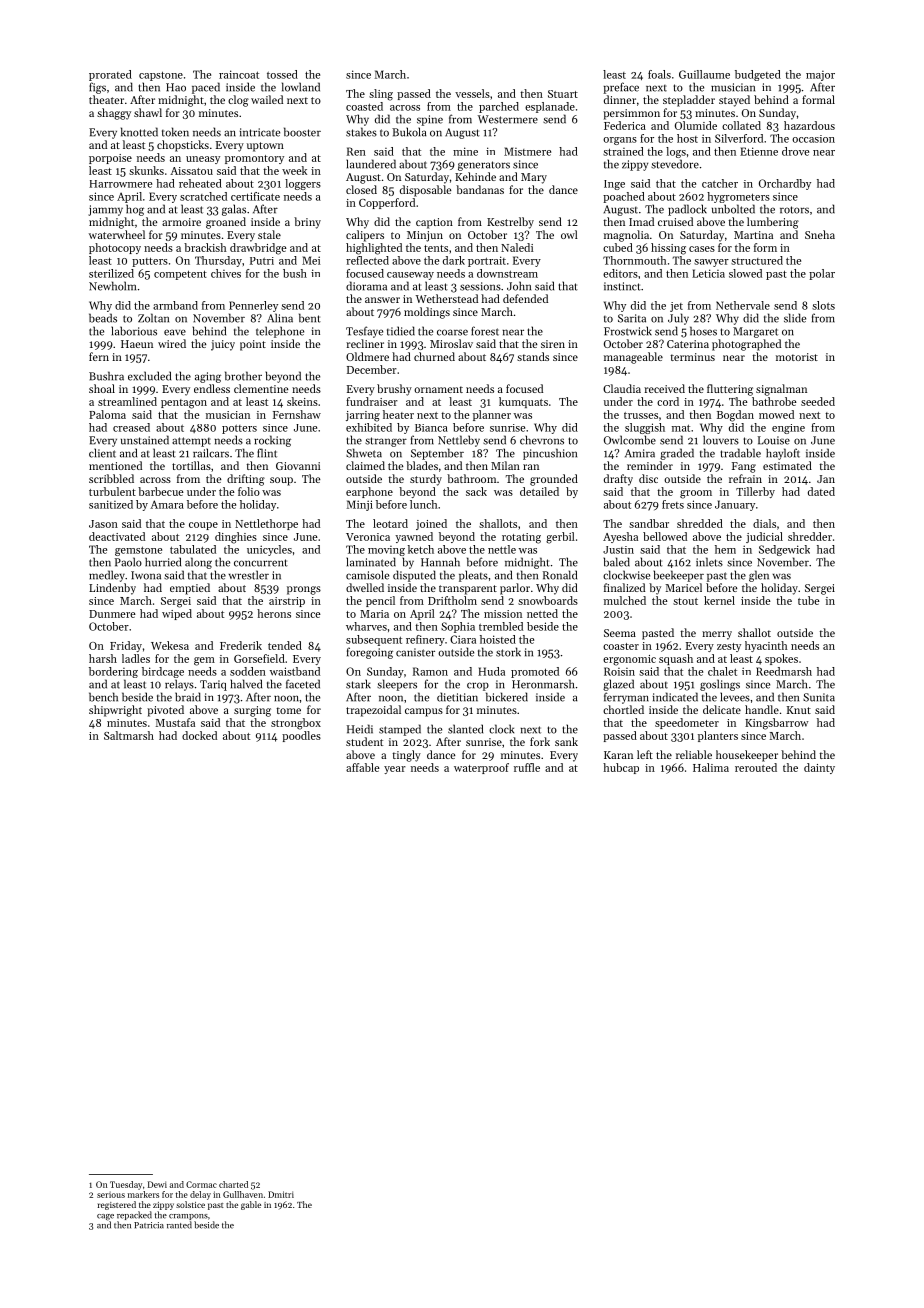 Image resolution: width=924 pixels, height=1308 pixels. What do you see at coordinates (363, 767) in the screenshot?
I see `affable` at bounding box center [363, 767].
